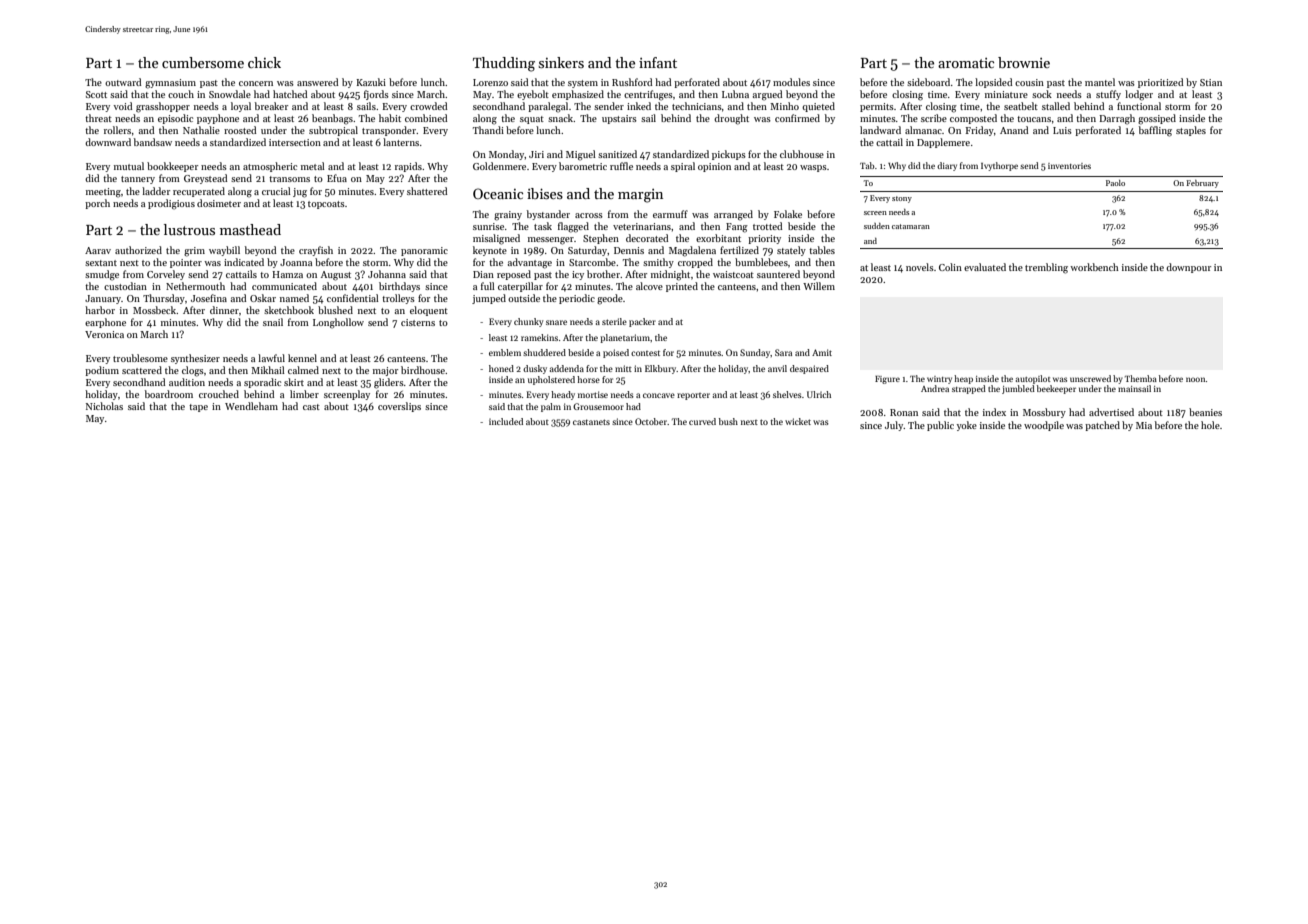  What do you see at coordinates (658, 62) in the screenshot?
I see `infant` at bounding box center [658, 62].
